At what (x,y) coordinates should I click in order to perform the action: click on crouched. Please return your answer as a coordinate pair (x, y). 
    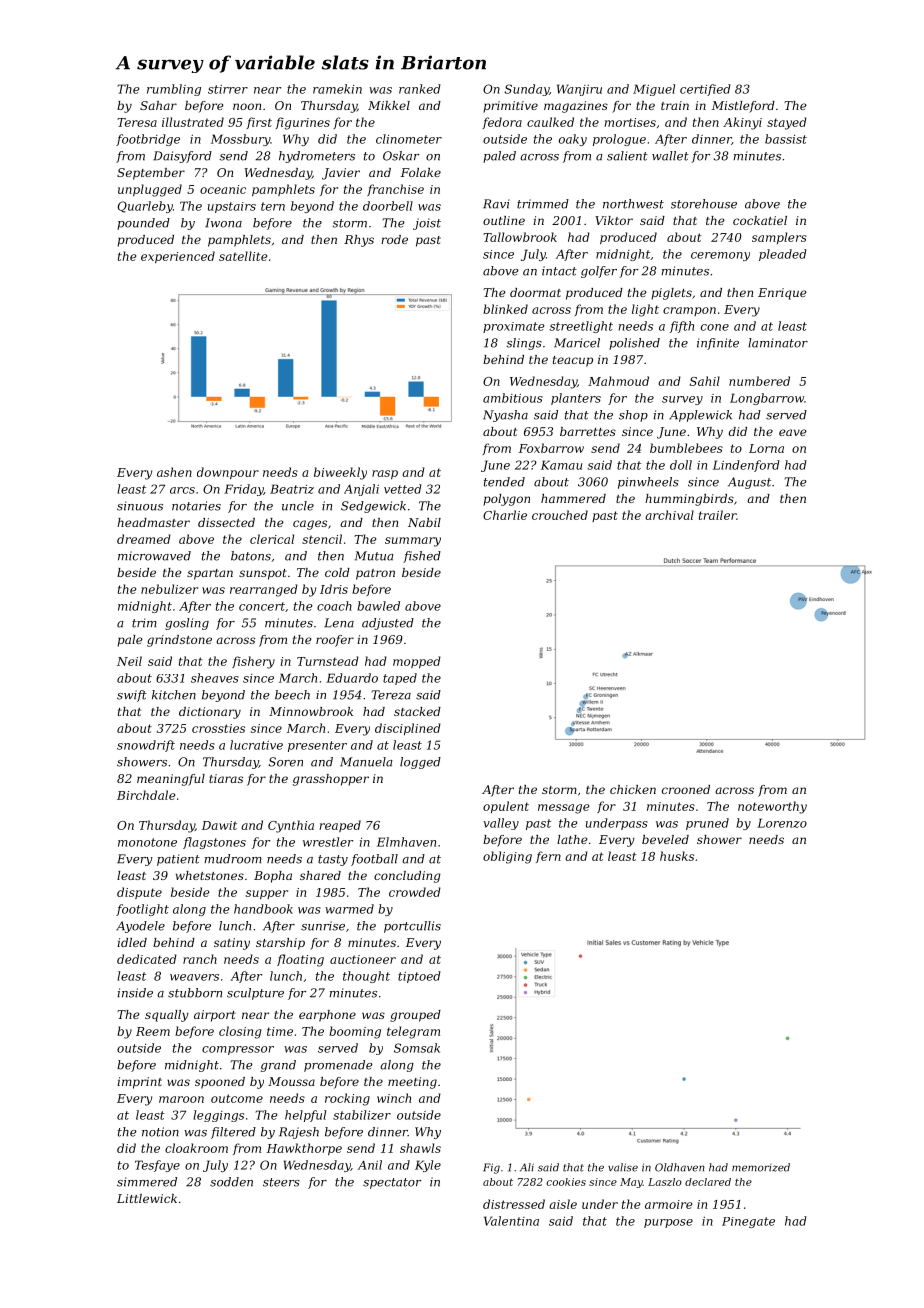
    Looking at the image, I should click on (560, 515).
